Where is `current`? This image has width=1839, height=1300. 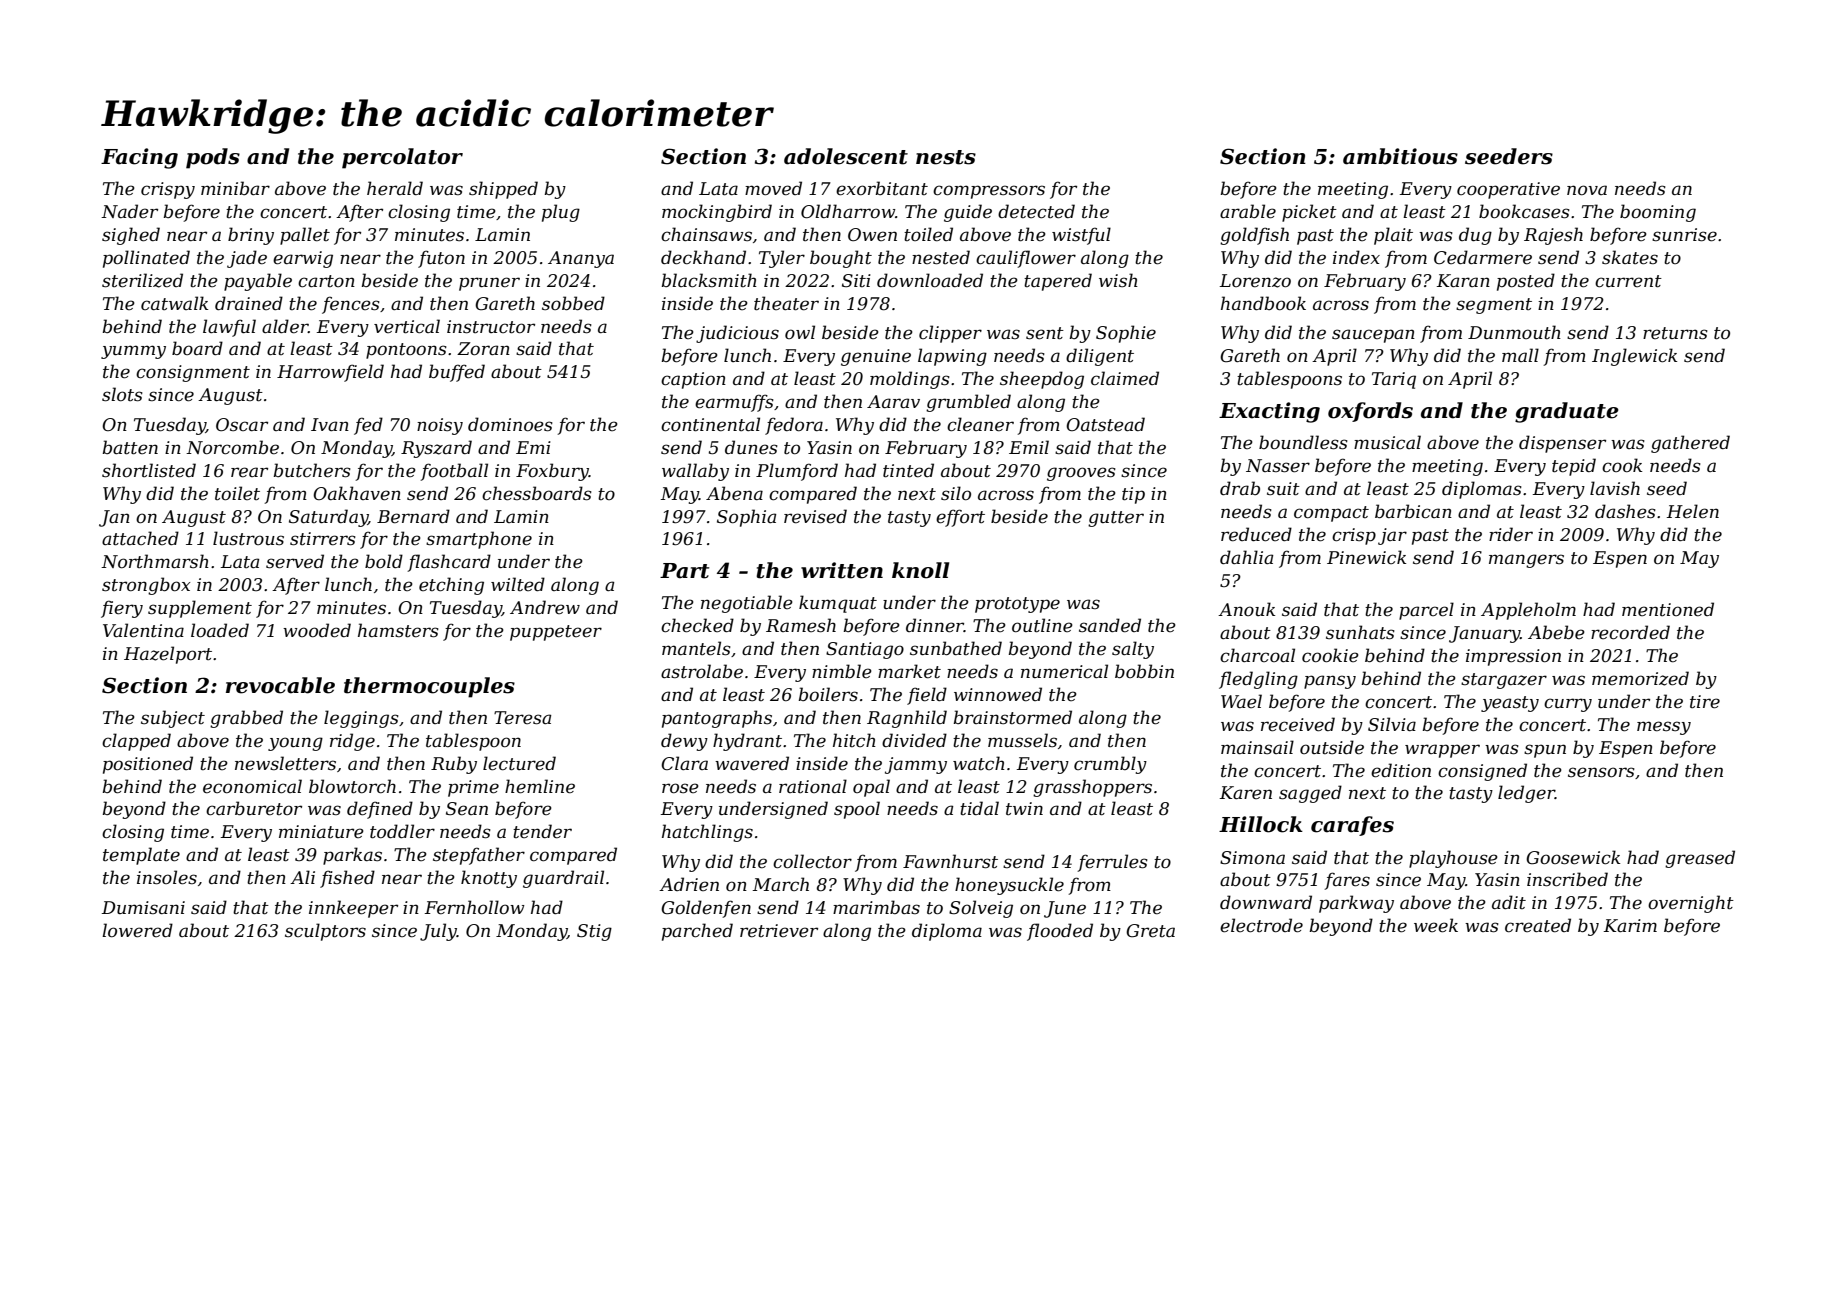 current is located at coordinates (1628, 281).
